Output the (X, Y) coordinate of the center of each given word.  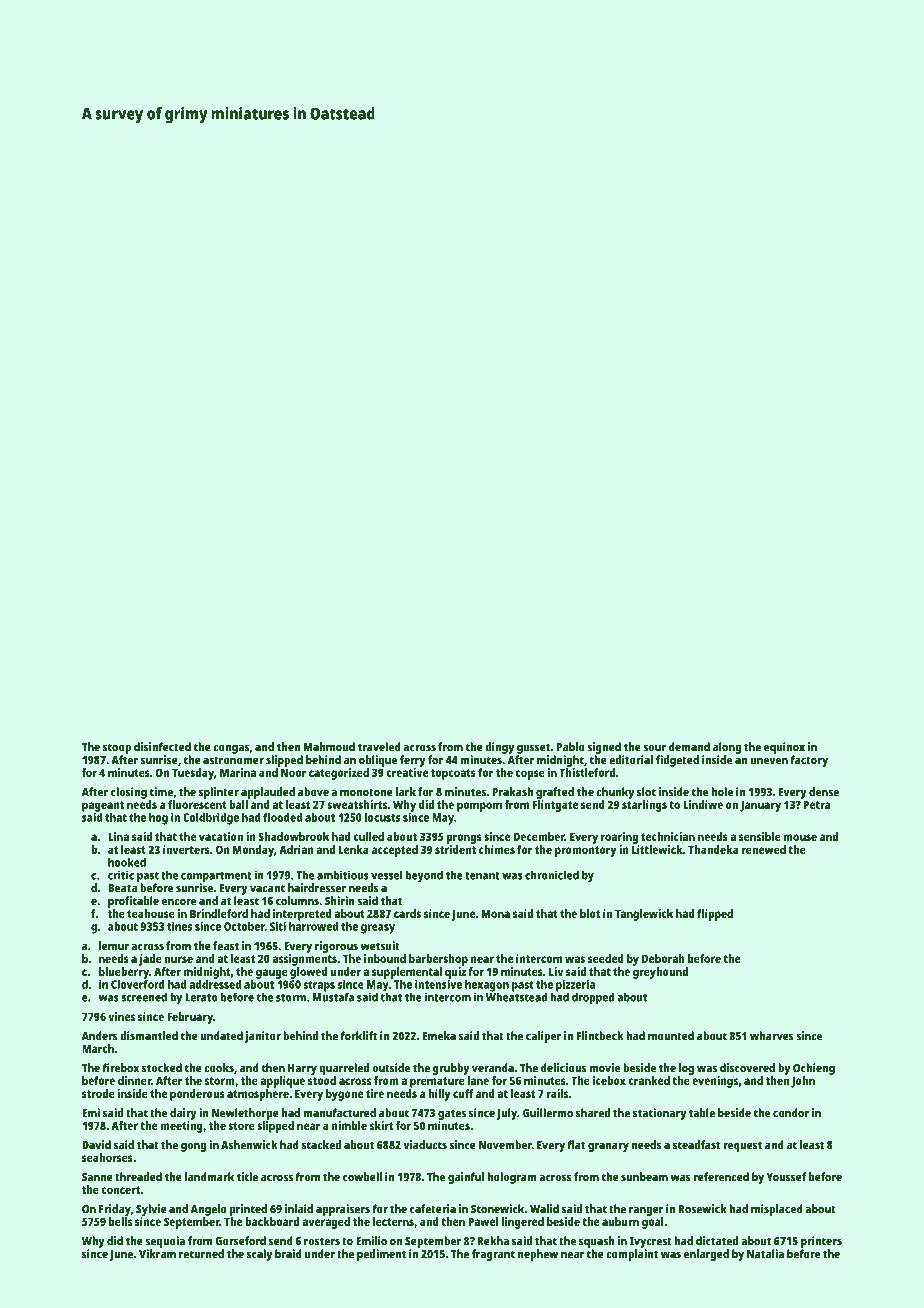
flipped (715, 915)
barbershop (438, 960)
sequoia (165, 1242)
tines (179, 926)
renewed (764, 849)
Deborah (663, 958)
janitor (263, 1037)
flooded (282, 817)
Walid (544, 1209)
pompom (479, 807)
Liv (556, 971)
